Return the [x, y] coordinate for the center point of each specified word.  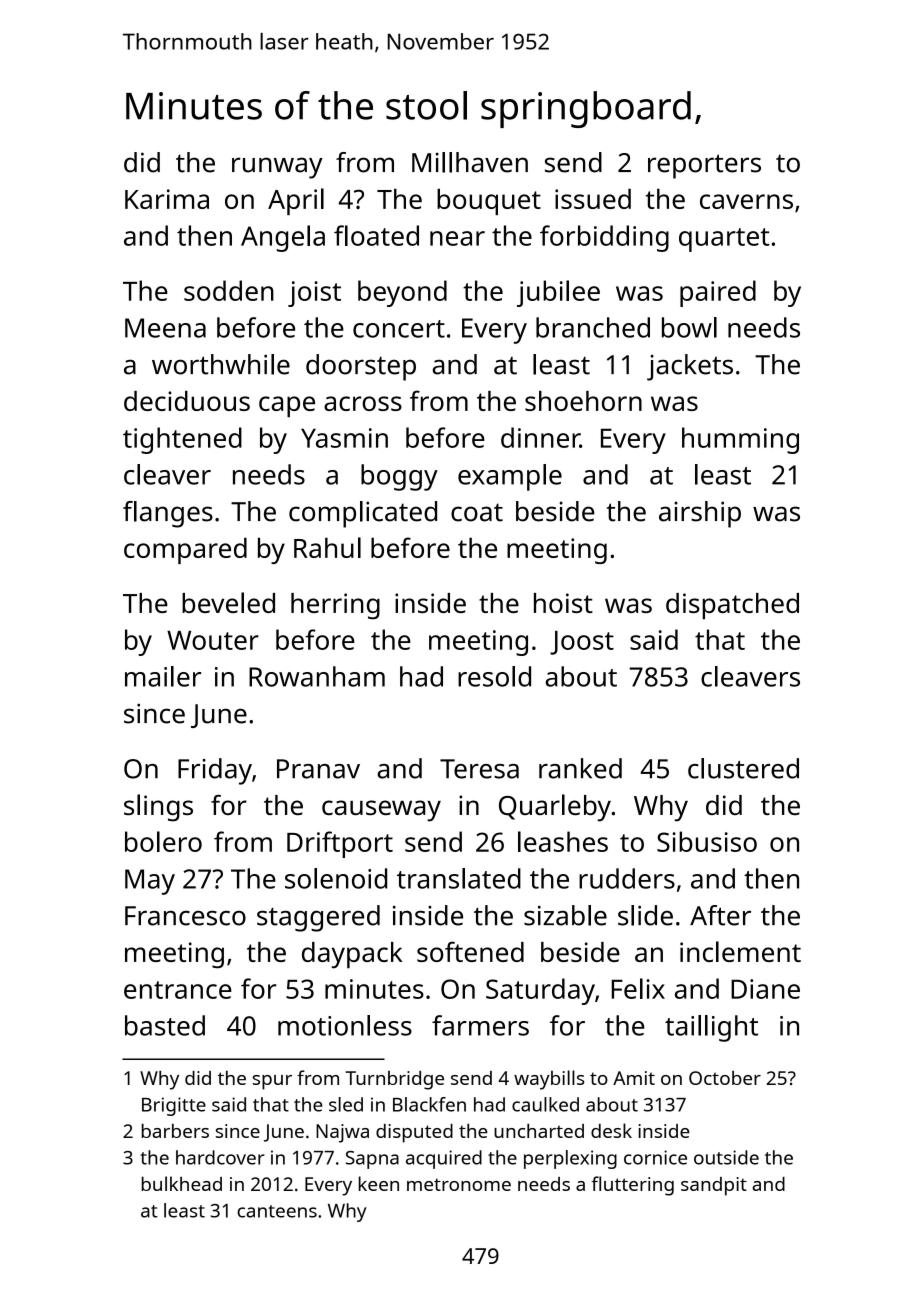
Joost [582, 643]
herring [335, 606]
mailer [163, 676]
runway [277, 168]
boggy [399, 477]
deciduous [187, 401]
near [457, 238]
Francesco [185, 916]
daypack [352, 955]
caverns [746, 201]
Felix [638, 988]
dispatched [732, 606]
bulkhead [182, 1183]
